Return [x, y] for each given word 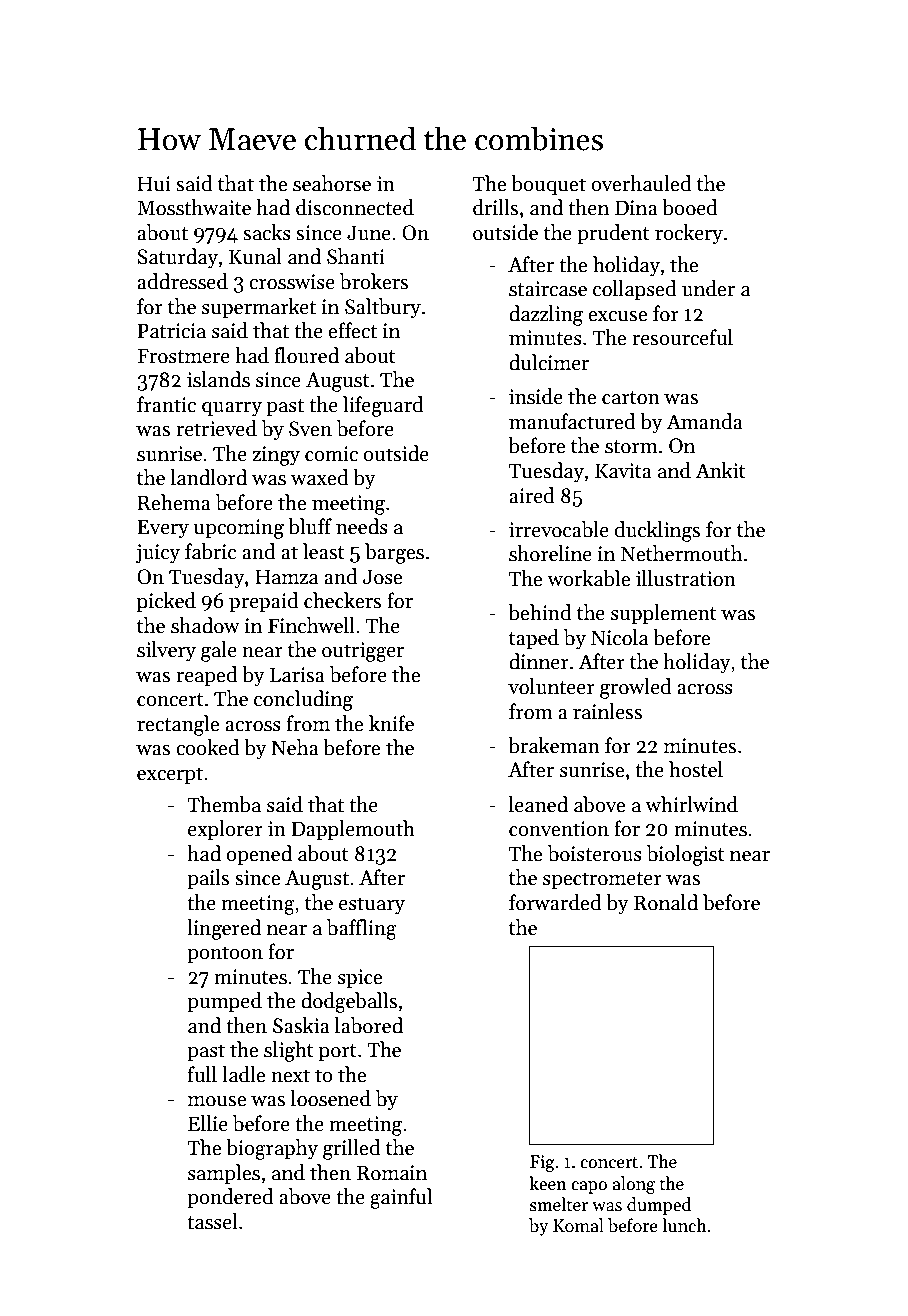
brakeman [554, 745]
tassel [212, 1221]
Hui [154, 184]
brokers [374, 281]
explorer [225, 830]
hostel [696, 769]
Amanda [704, 421]
